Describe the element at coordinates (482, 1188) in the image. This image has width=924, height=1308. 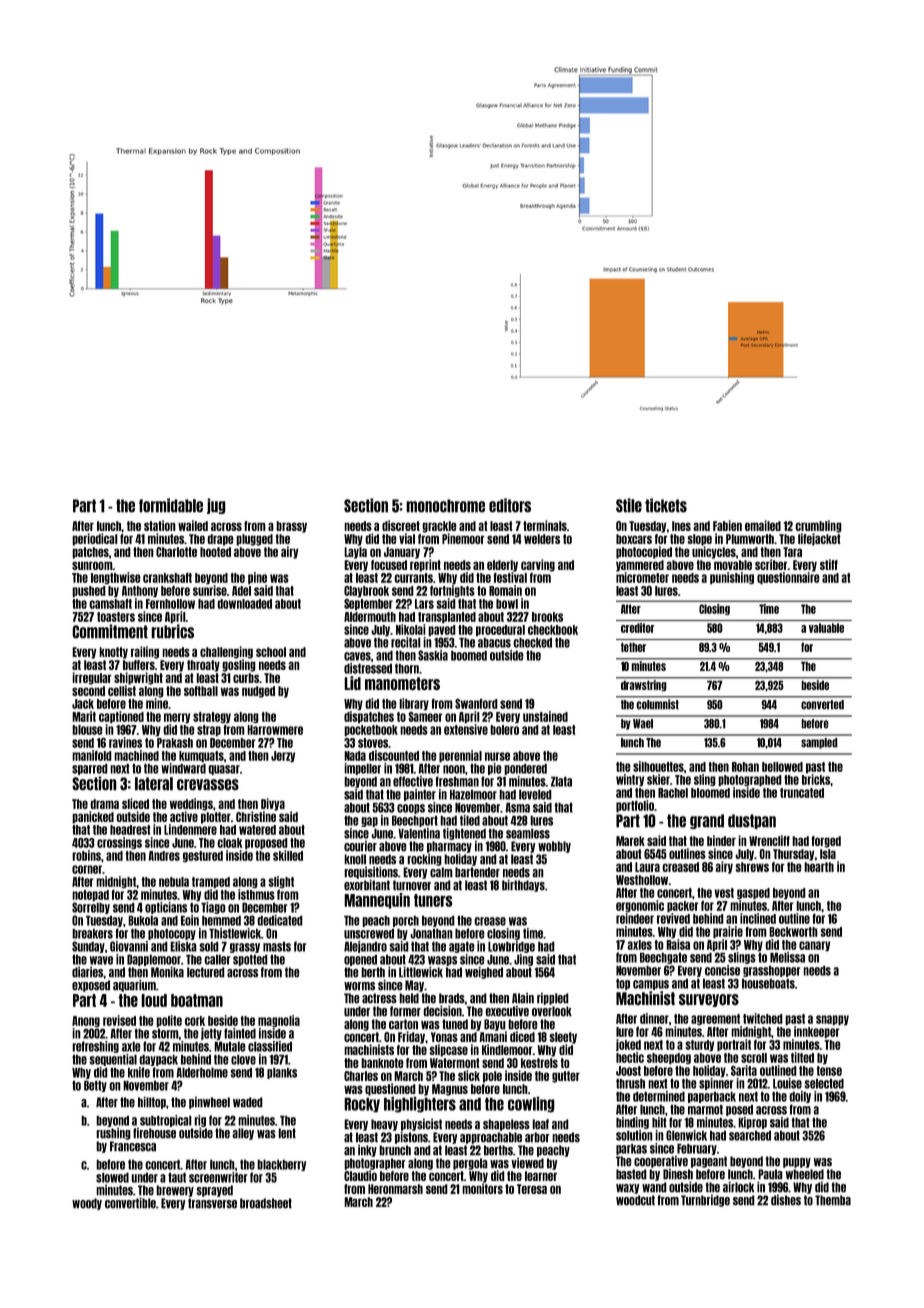
I see `monitors` at that location.
